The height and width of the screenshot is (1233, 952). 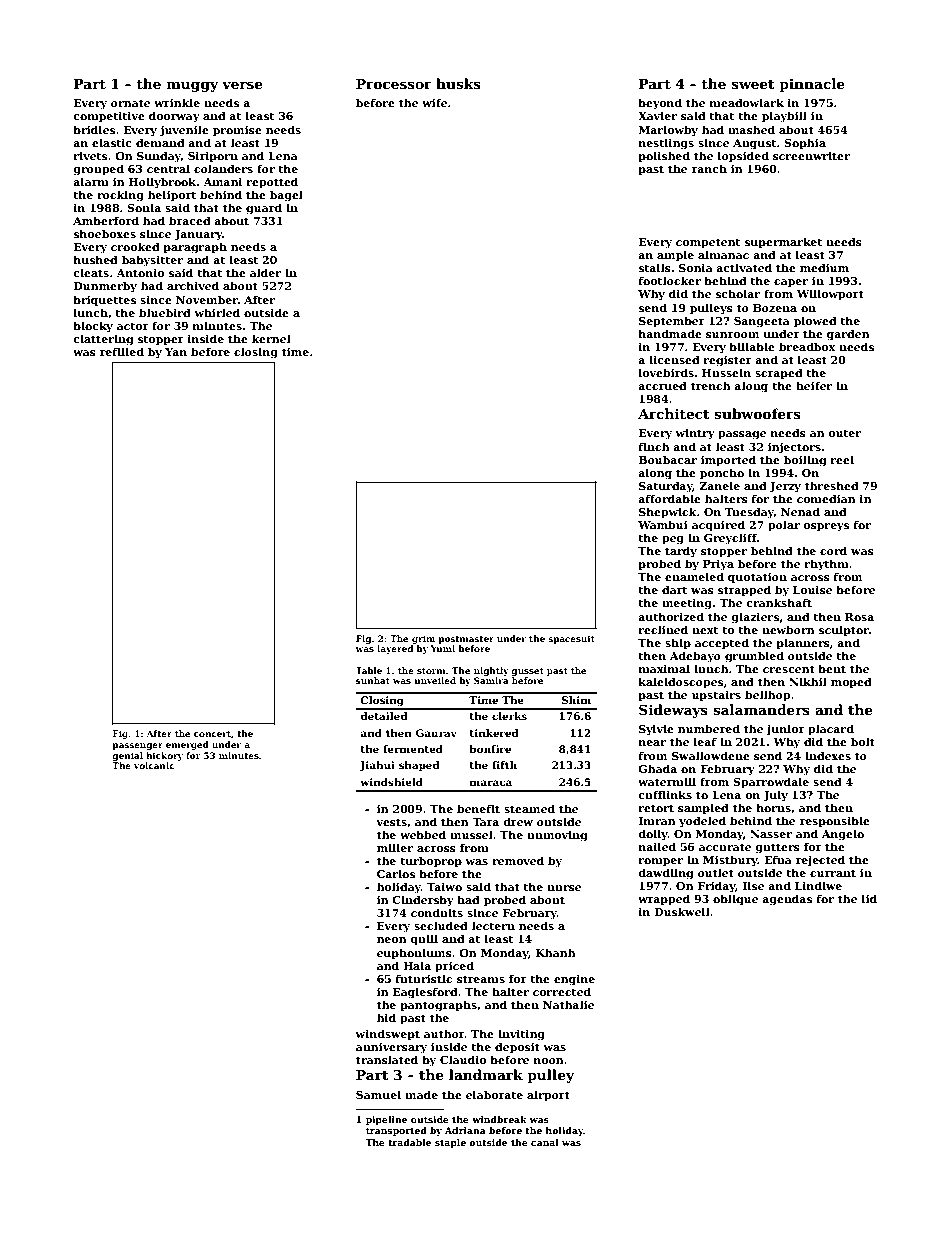 I want to click on canal, so click(x=545, y=1142).
